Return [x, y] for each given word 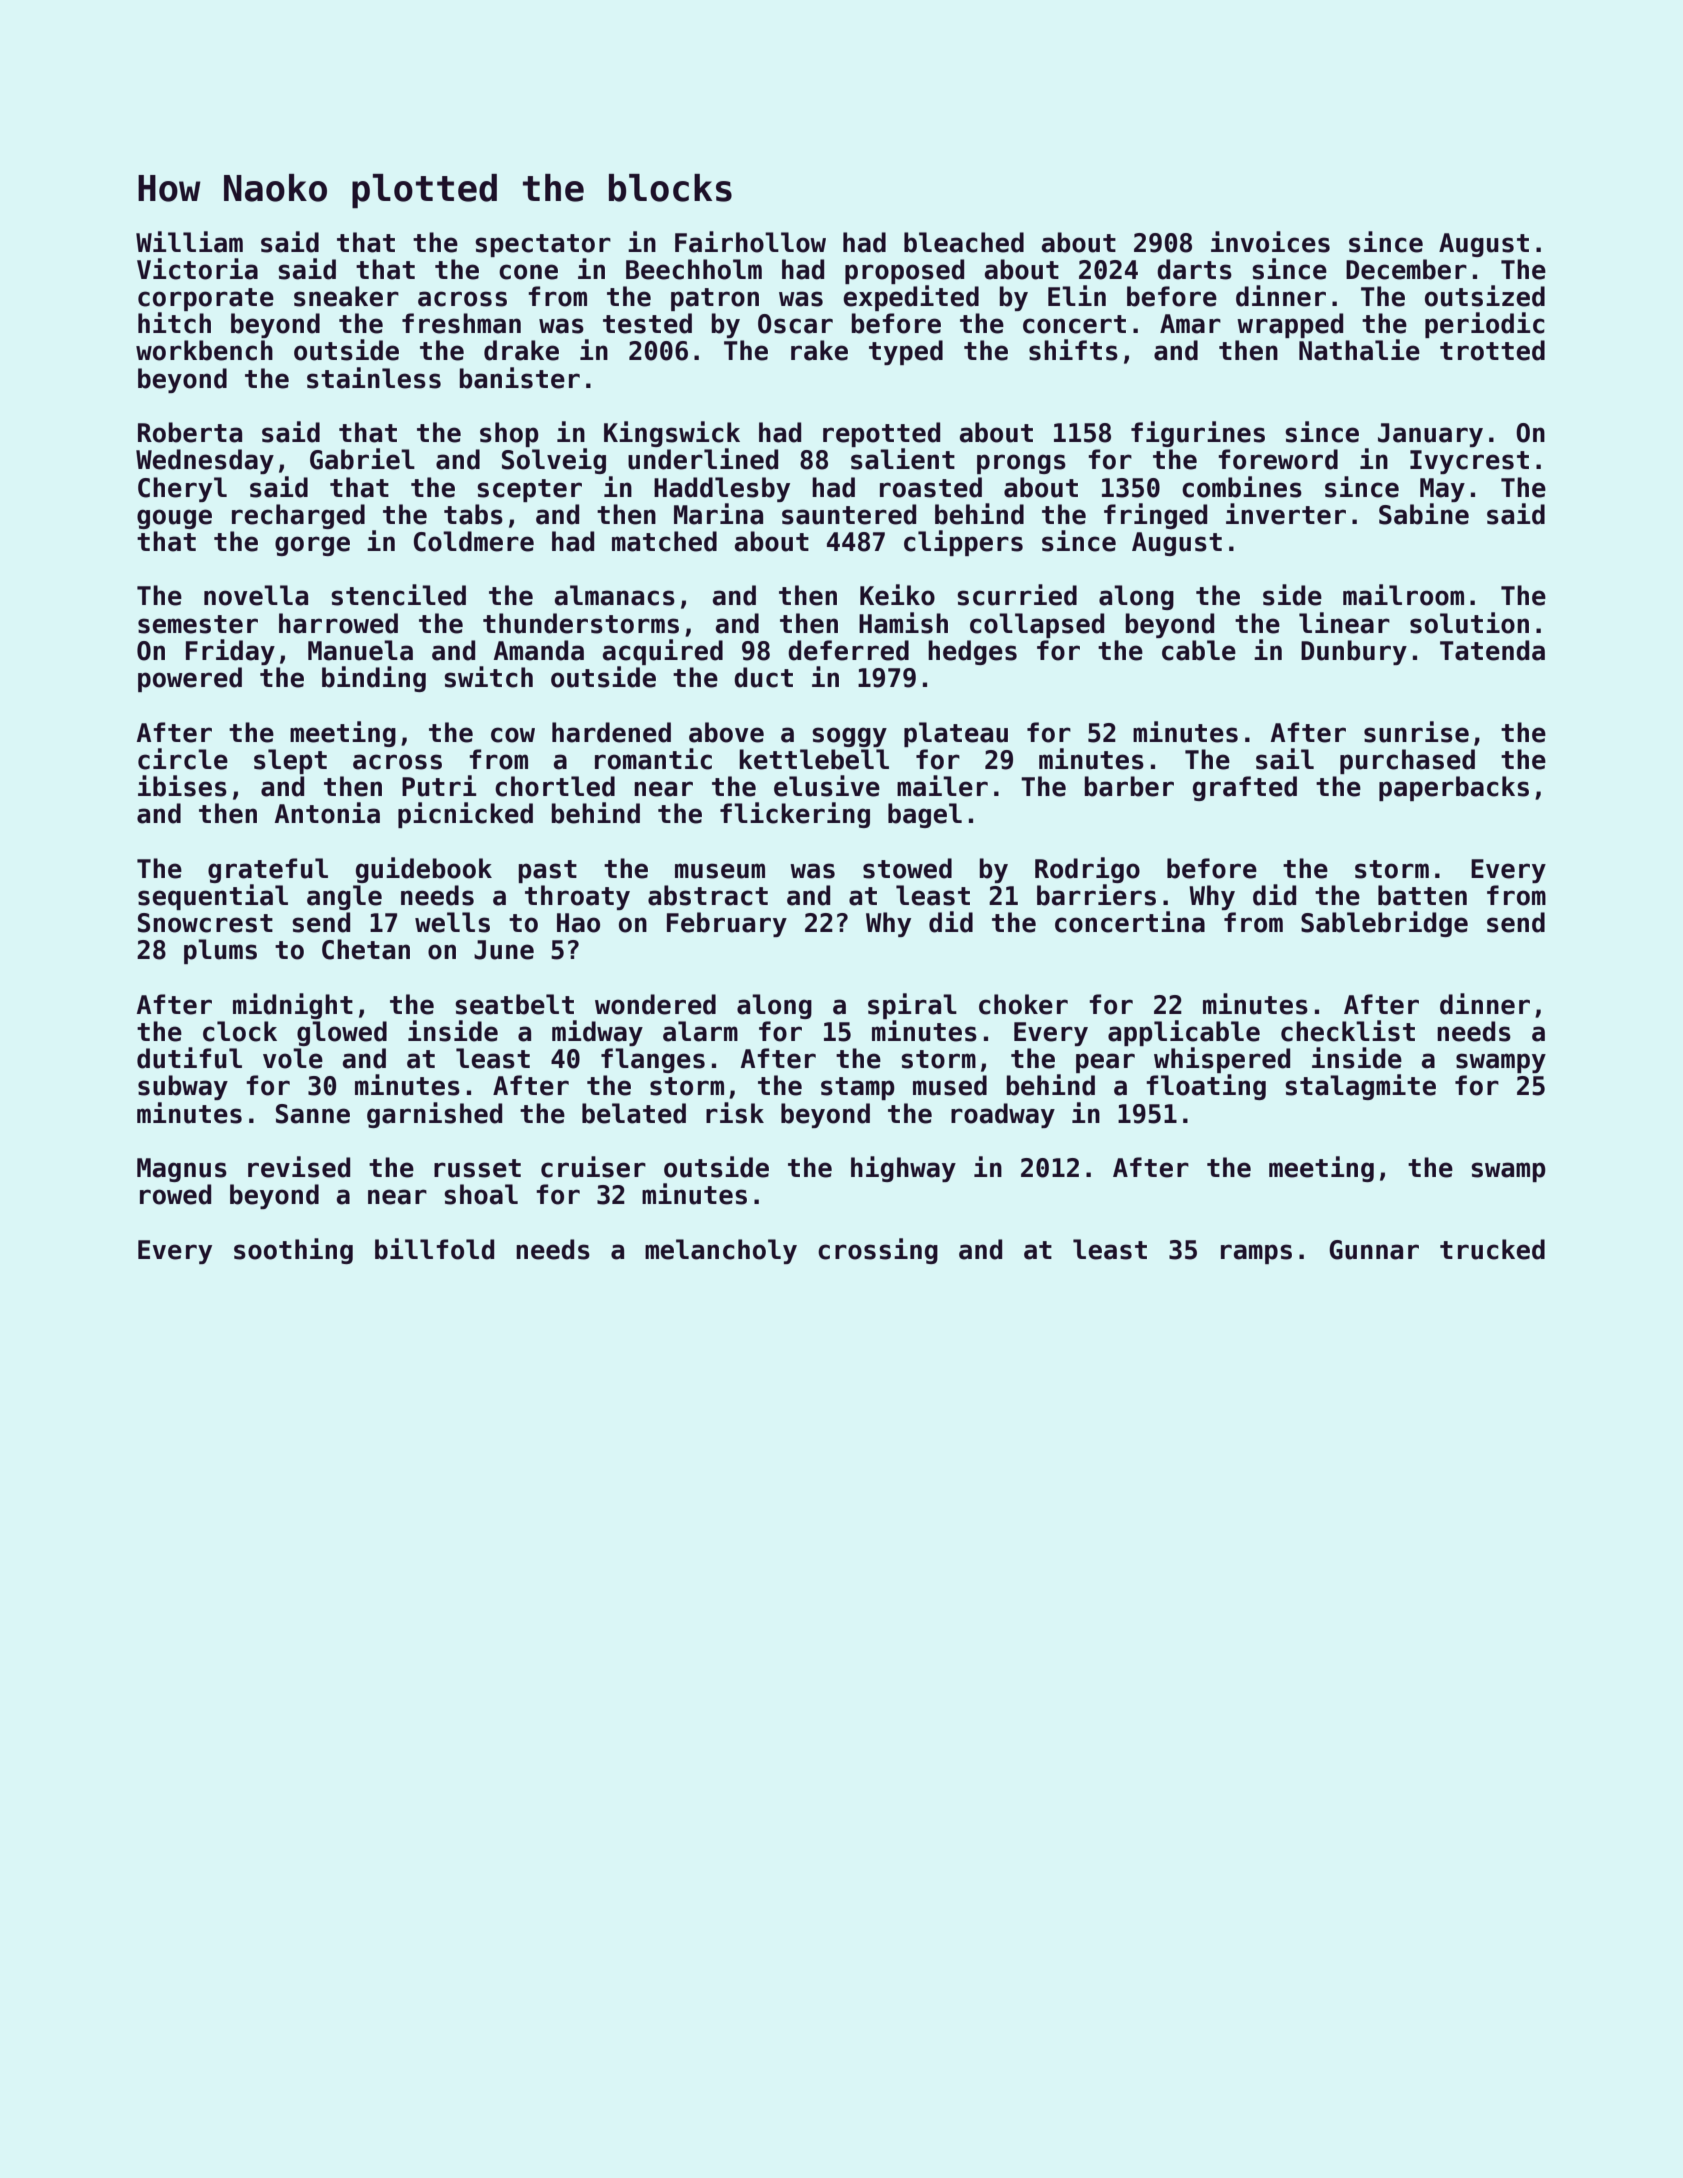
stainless [374, 378]
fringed [1155, 516]
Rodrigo [1087, 870]
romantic [653, 759]
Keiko [897, 595]
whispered [1222, 1060]
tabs [473, 514]
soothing [293, 1251]
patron [715, 299]
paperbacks [1454, 788]
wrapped [1290, 325]
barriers [1096, 895]
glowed [342, 1033]
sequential [213, 897]
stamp [858, 1088]
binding [374, 679]
